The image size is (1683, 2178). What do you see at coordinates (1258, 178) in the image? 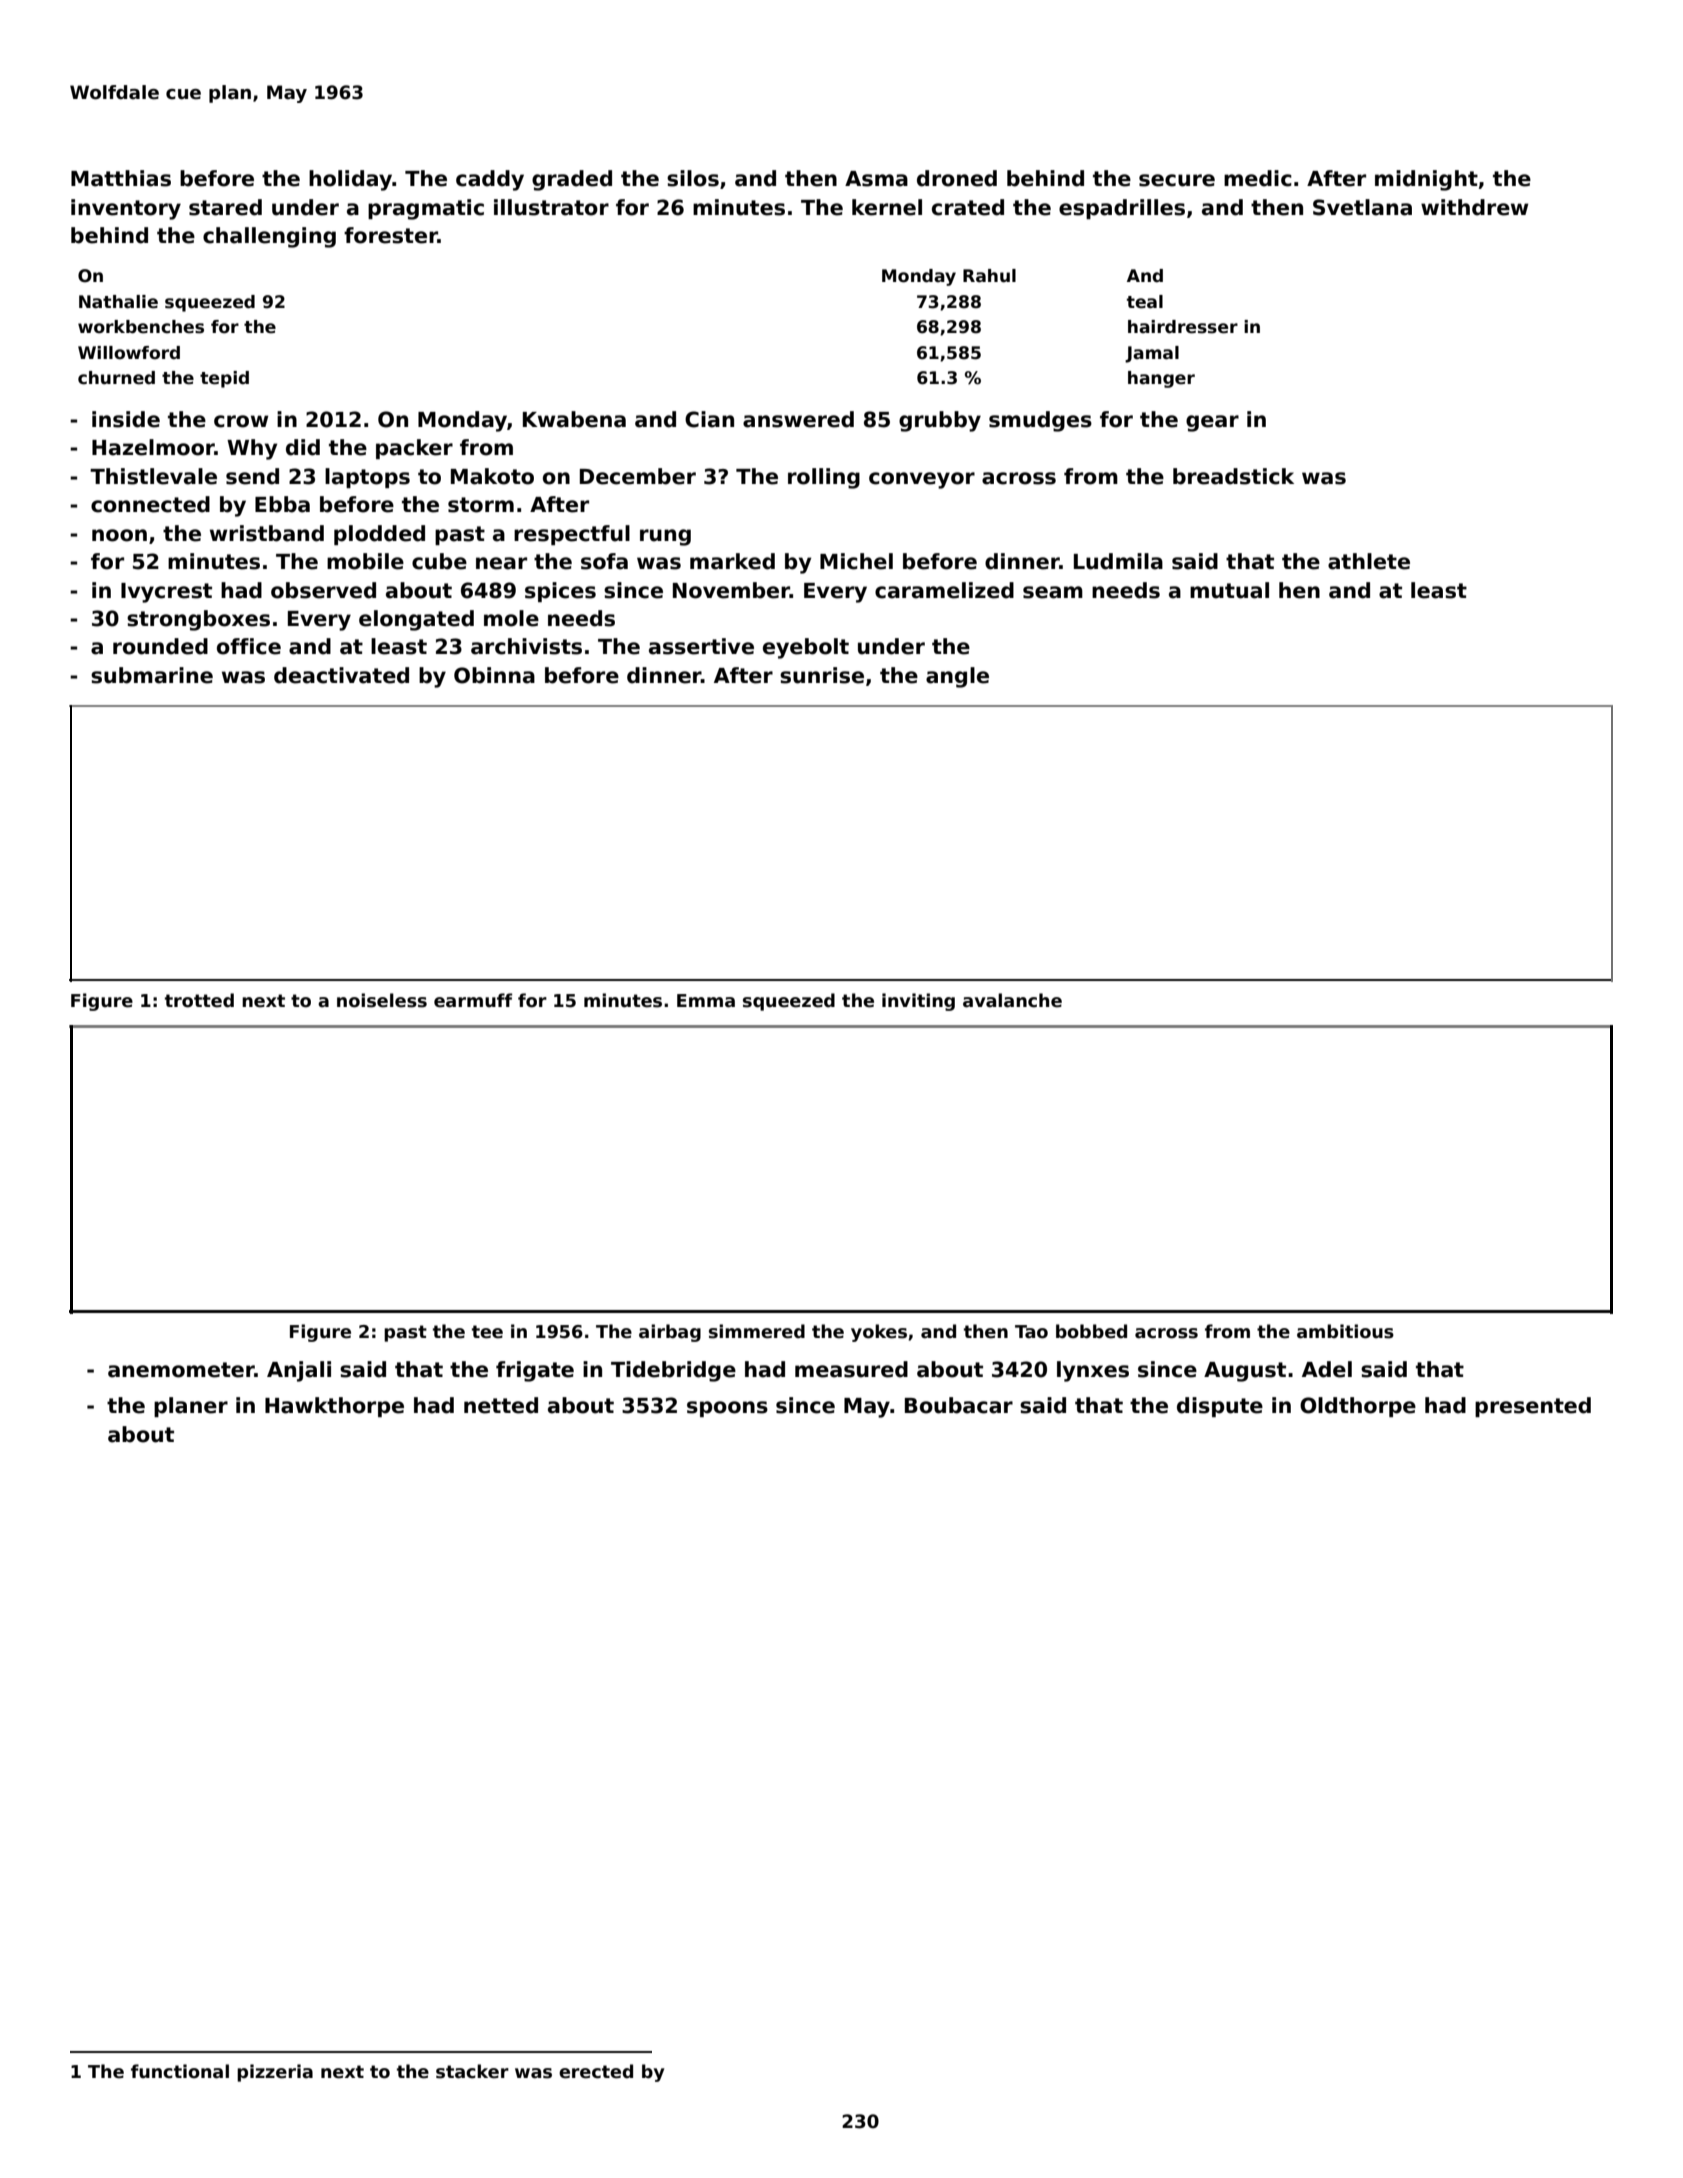
I see `medic` at bounding box center [1258, 178].
